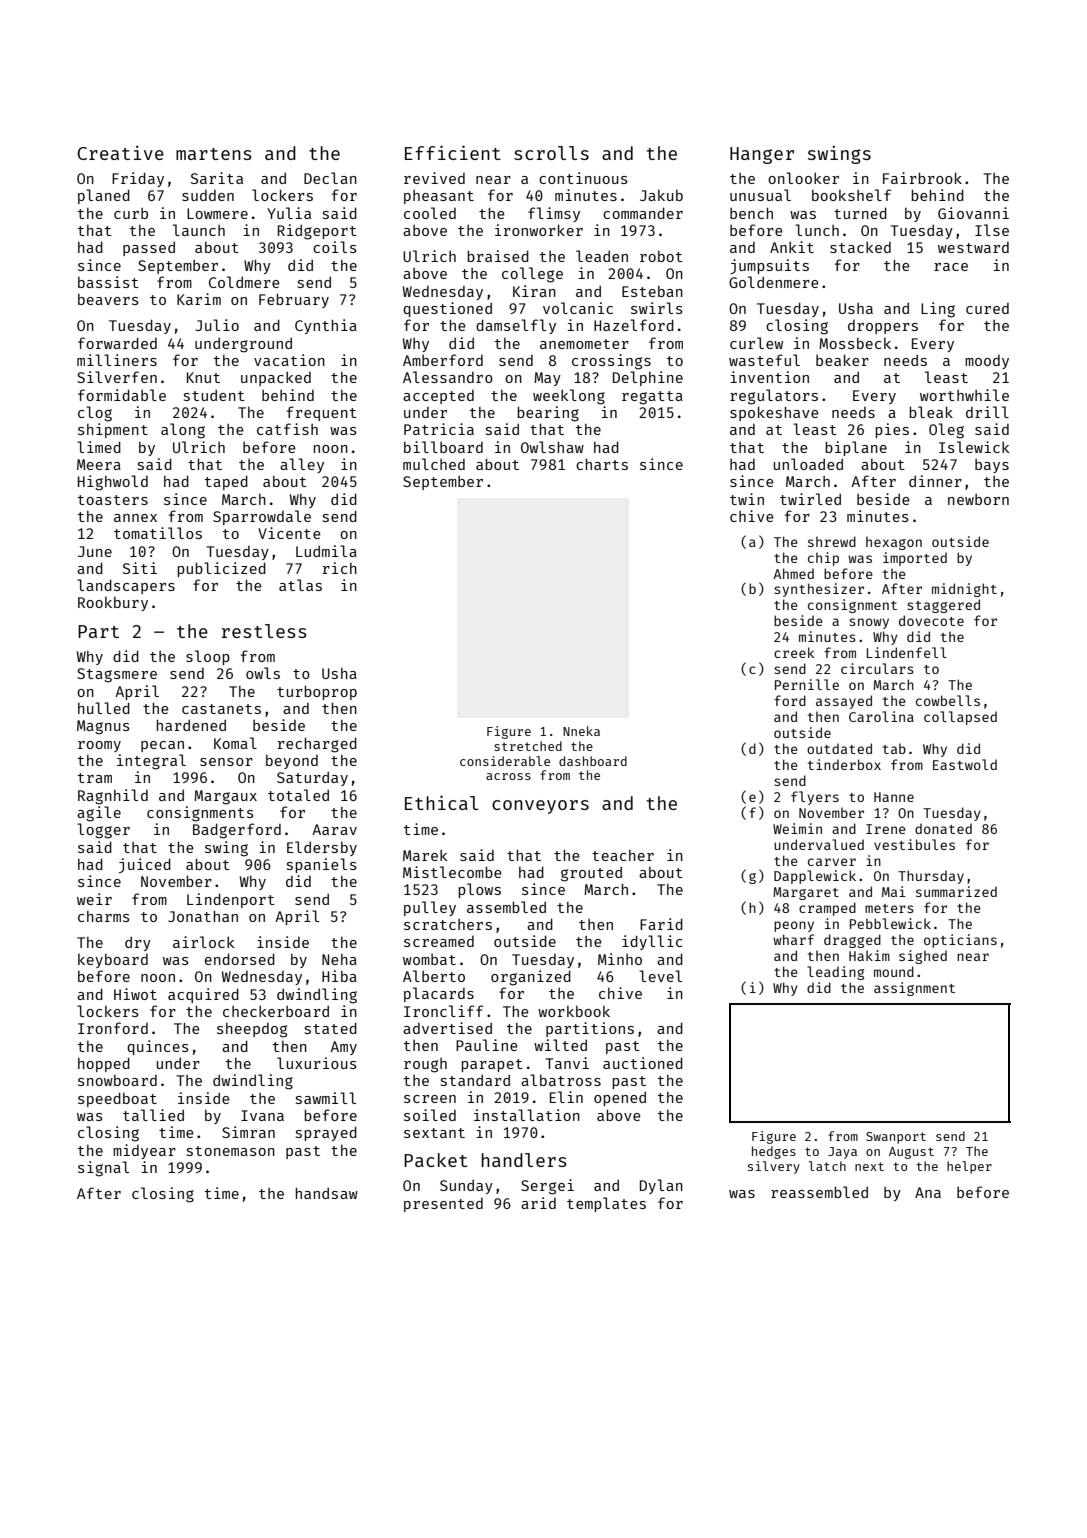  Describe the element at coordinates (214, 154) in the document. I see `martens` at that location.
